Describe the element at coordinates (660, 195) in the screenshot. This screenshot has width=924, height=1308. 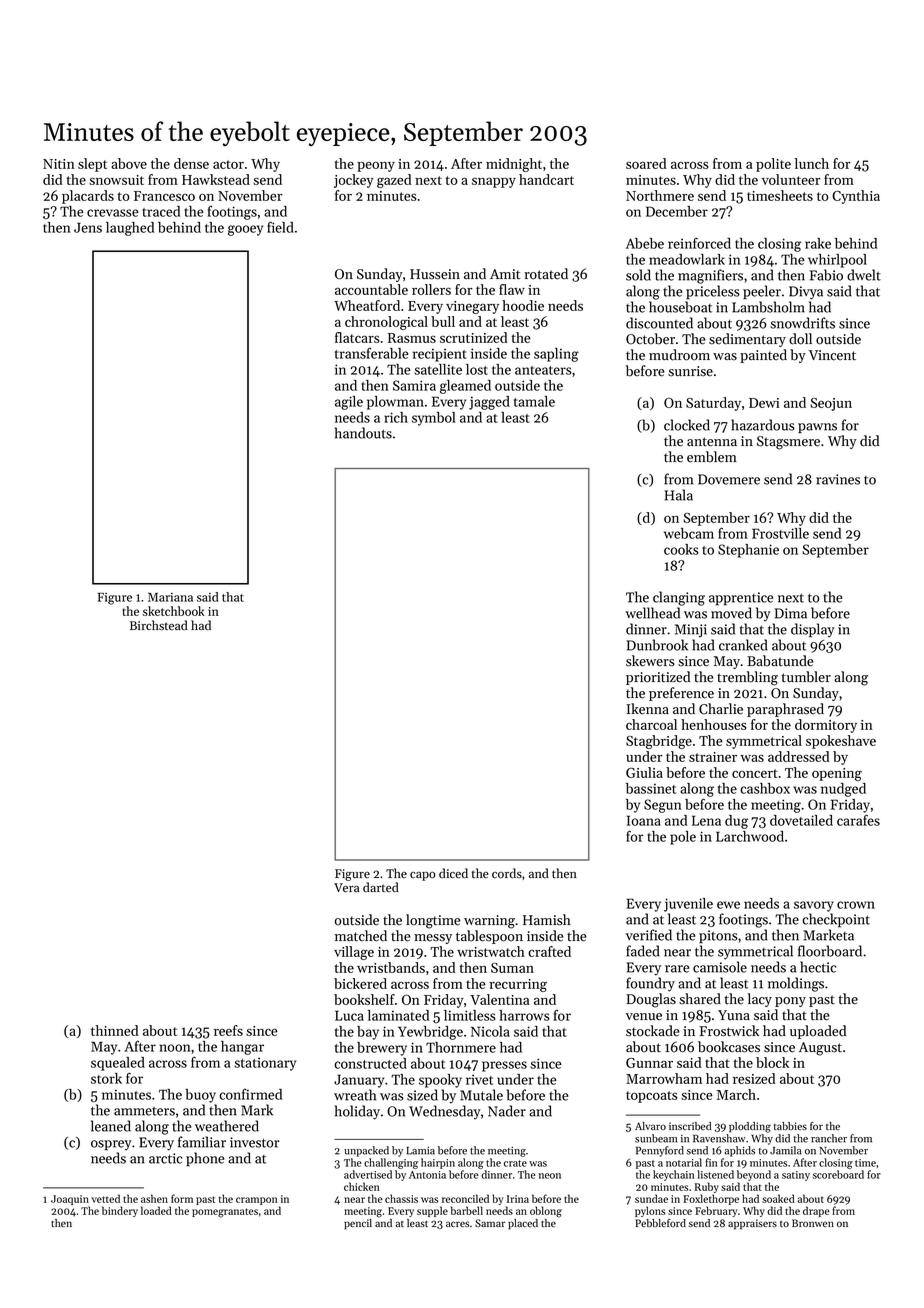
I see `Northmere` at that location.
